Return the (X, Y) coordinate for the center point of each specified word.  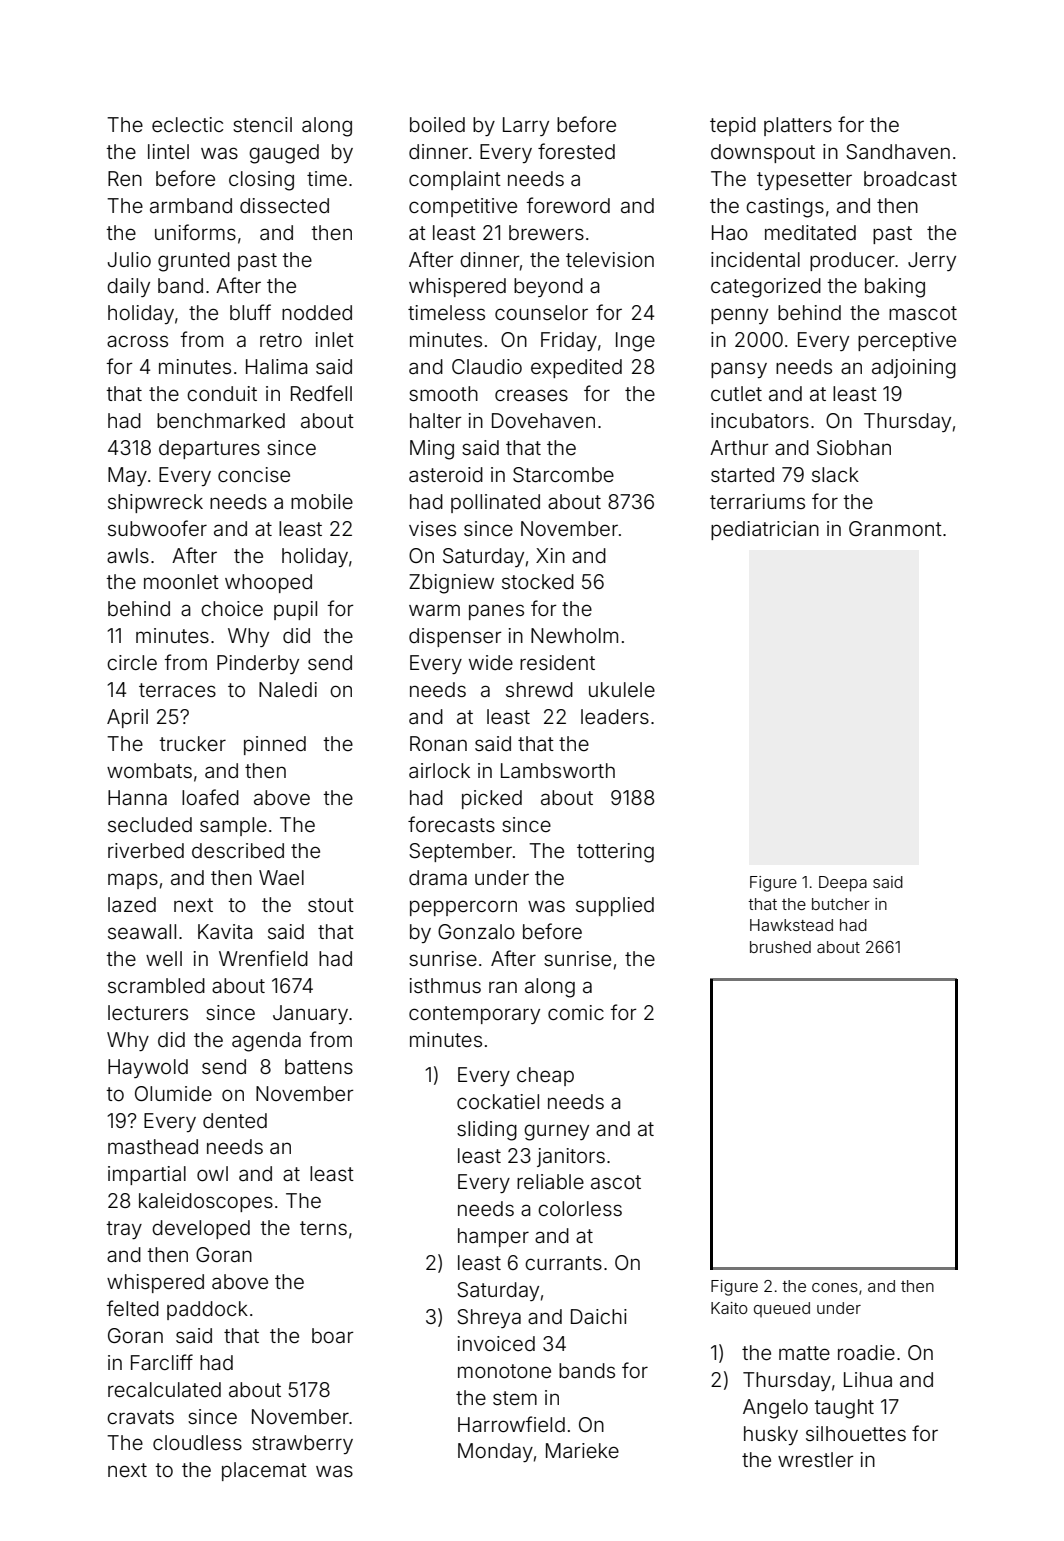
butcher (841, 904)
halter (436, 420)
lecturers (148, 1012)
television (610, 259)
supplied (615, 906)
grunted (194, 262)
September (460, 852)
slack (835, 474)
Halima (277, 366)
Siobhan (854, 448)
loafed (210, 797)
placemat (264, 1471)
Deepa (843, 884)
